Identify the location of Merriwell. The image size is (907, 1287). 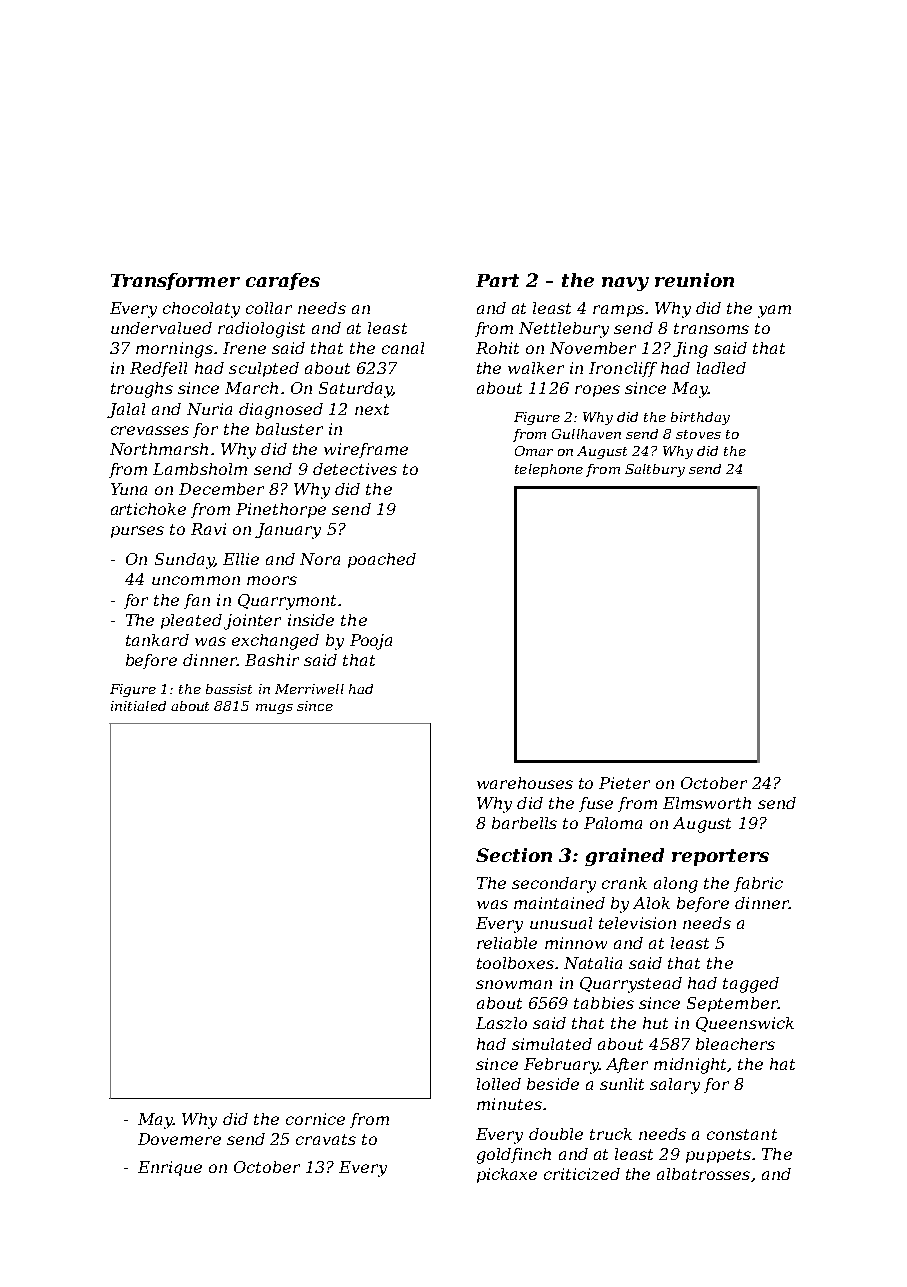
(309, 689).
